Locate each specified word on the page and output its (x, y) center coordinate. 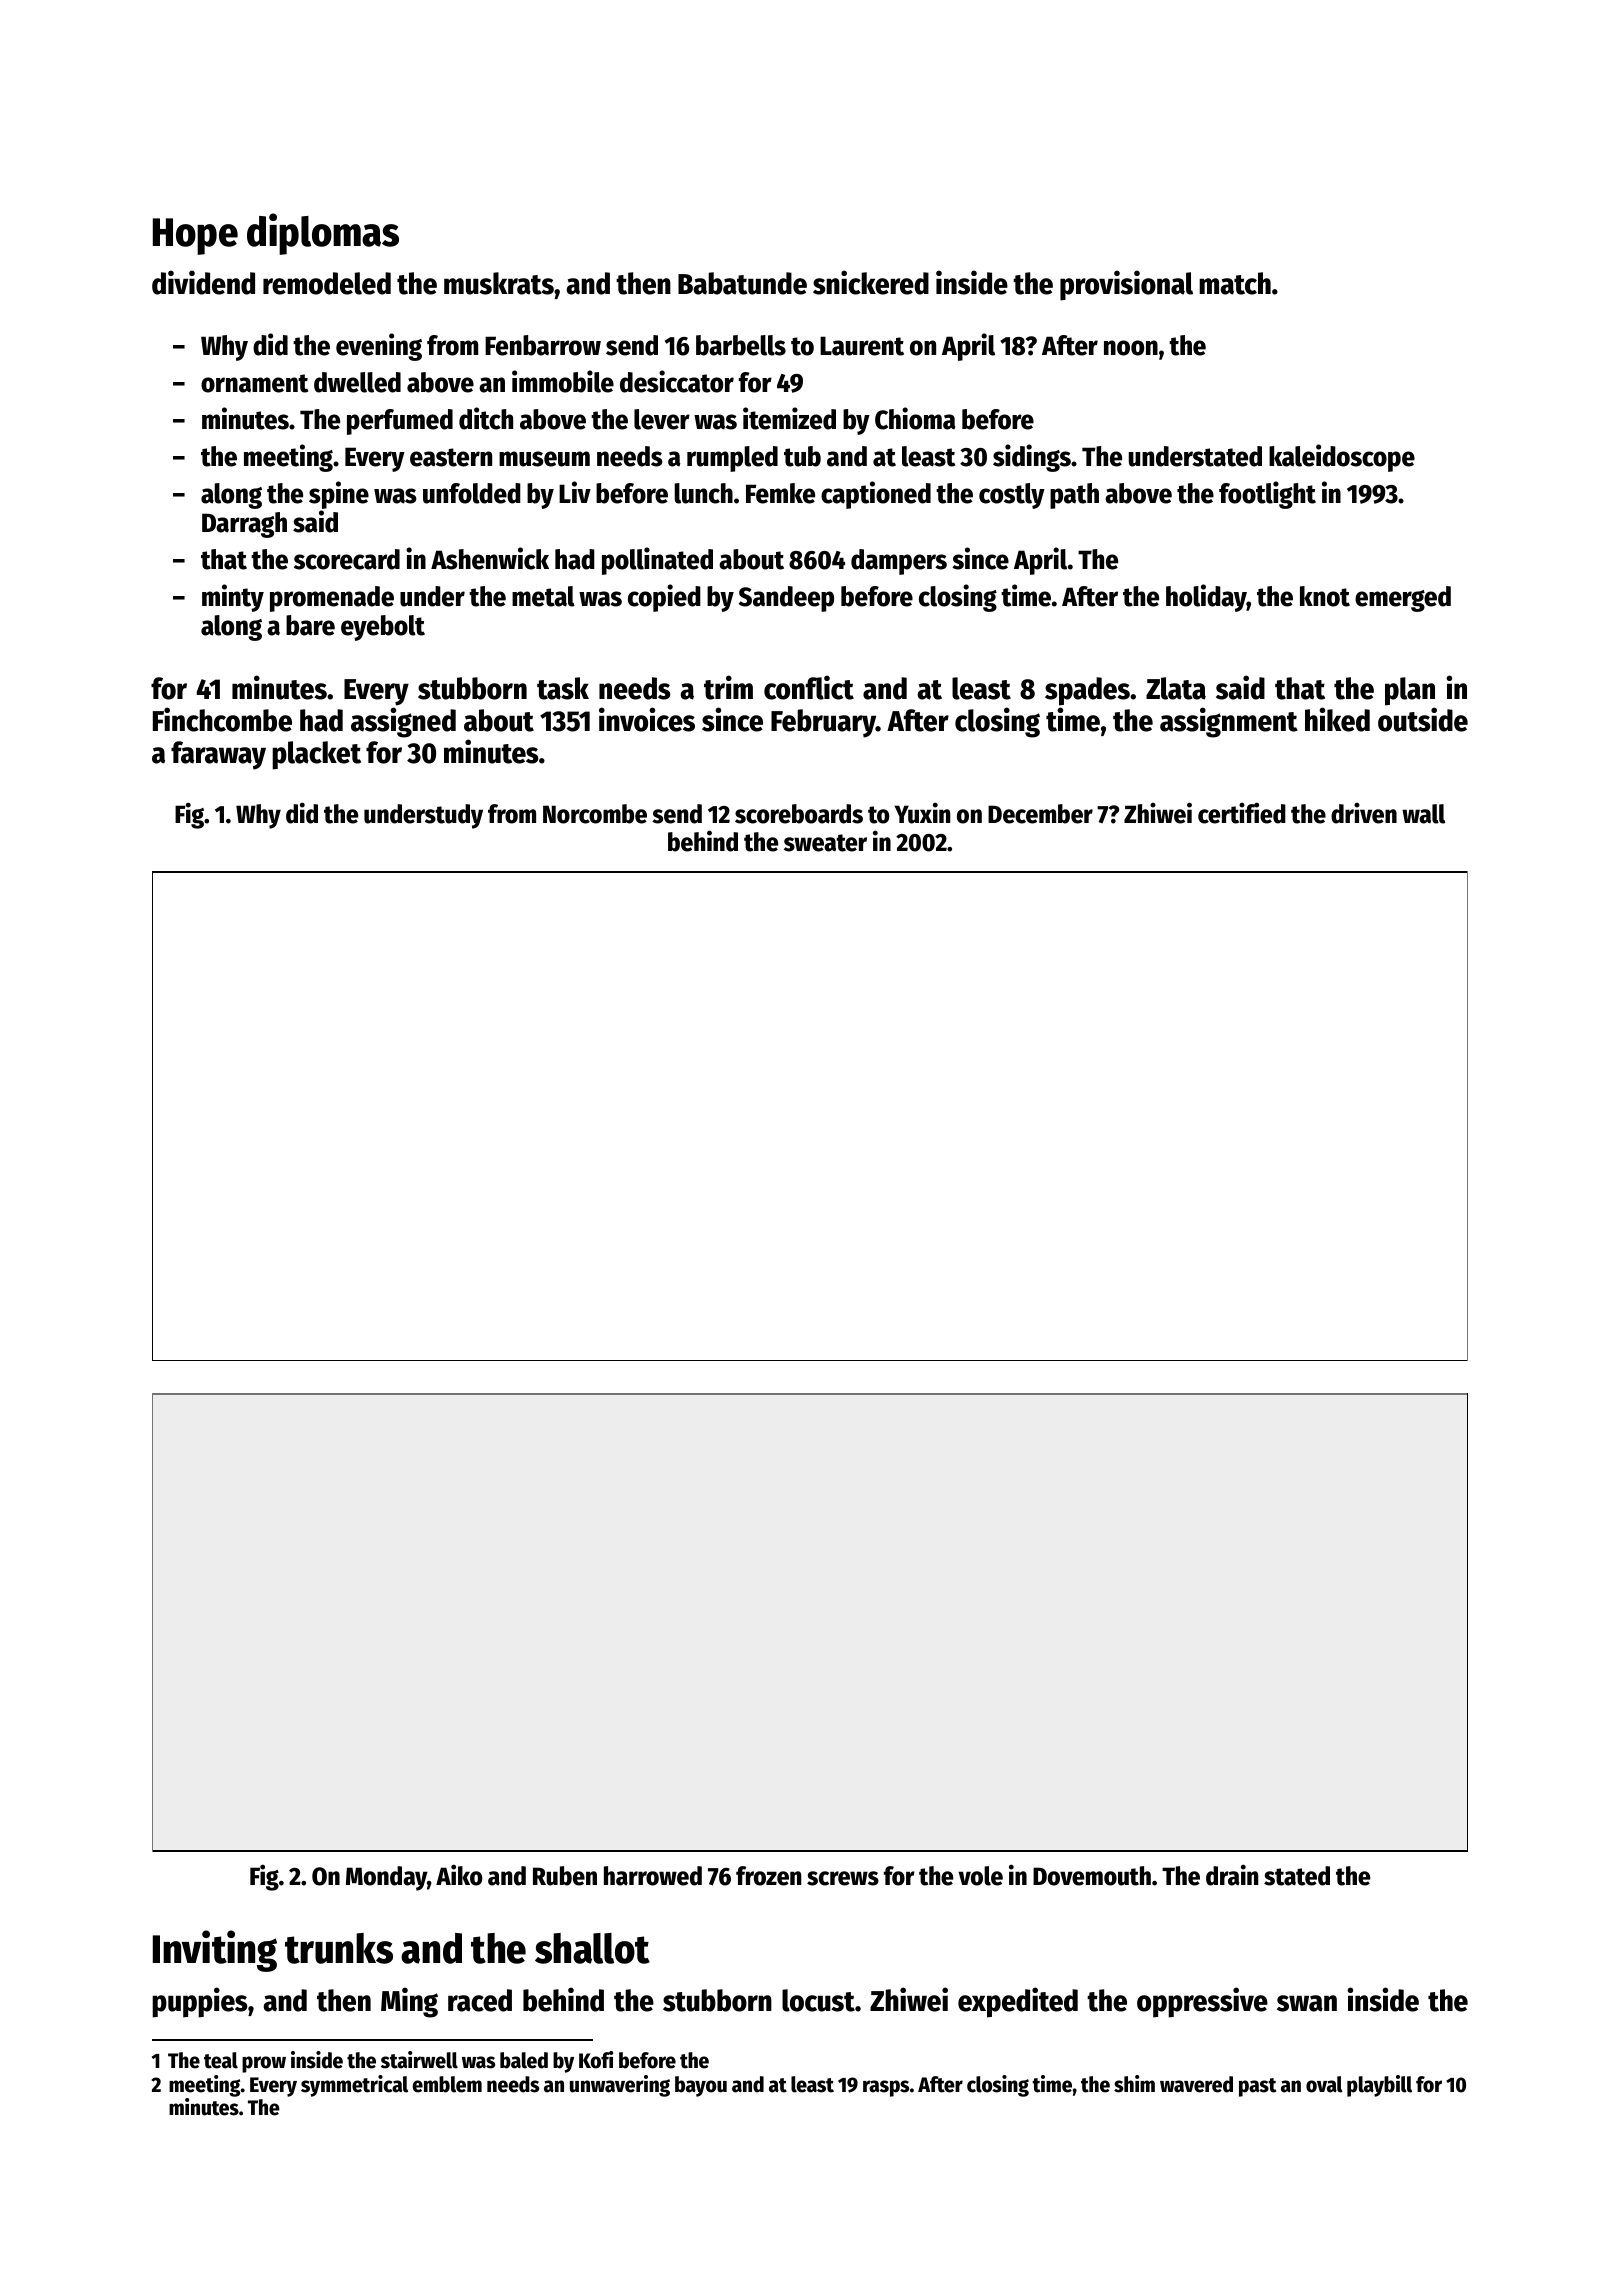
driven (1364, 813)
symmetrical (354, 2086)
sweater (825, 843)
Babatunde (742, 283)
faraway (218, 755)
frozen (769, 1876)
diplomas (323, 234)
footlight (1267, 495)
